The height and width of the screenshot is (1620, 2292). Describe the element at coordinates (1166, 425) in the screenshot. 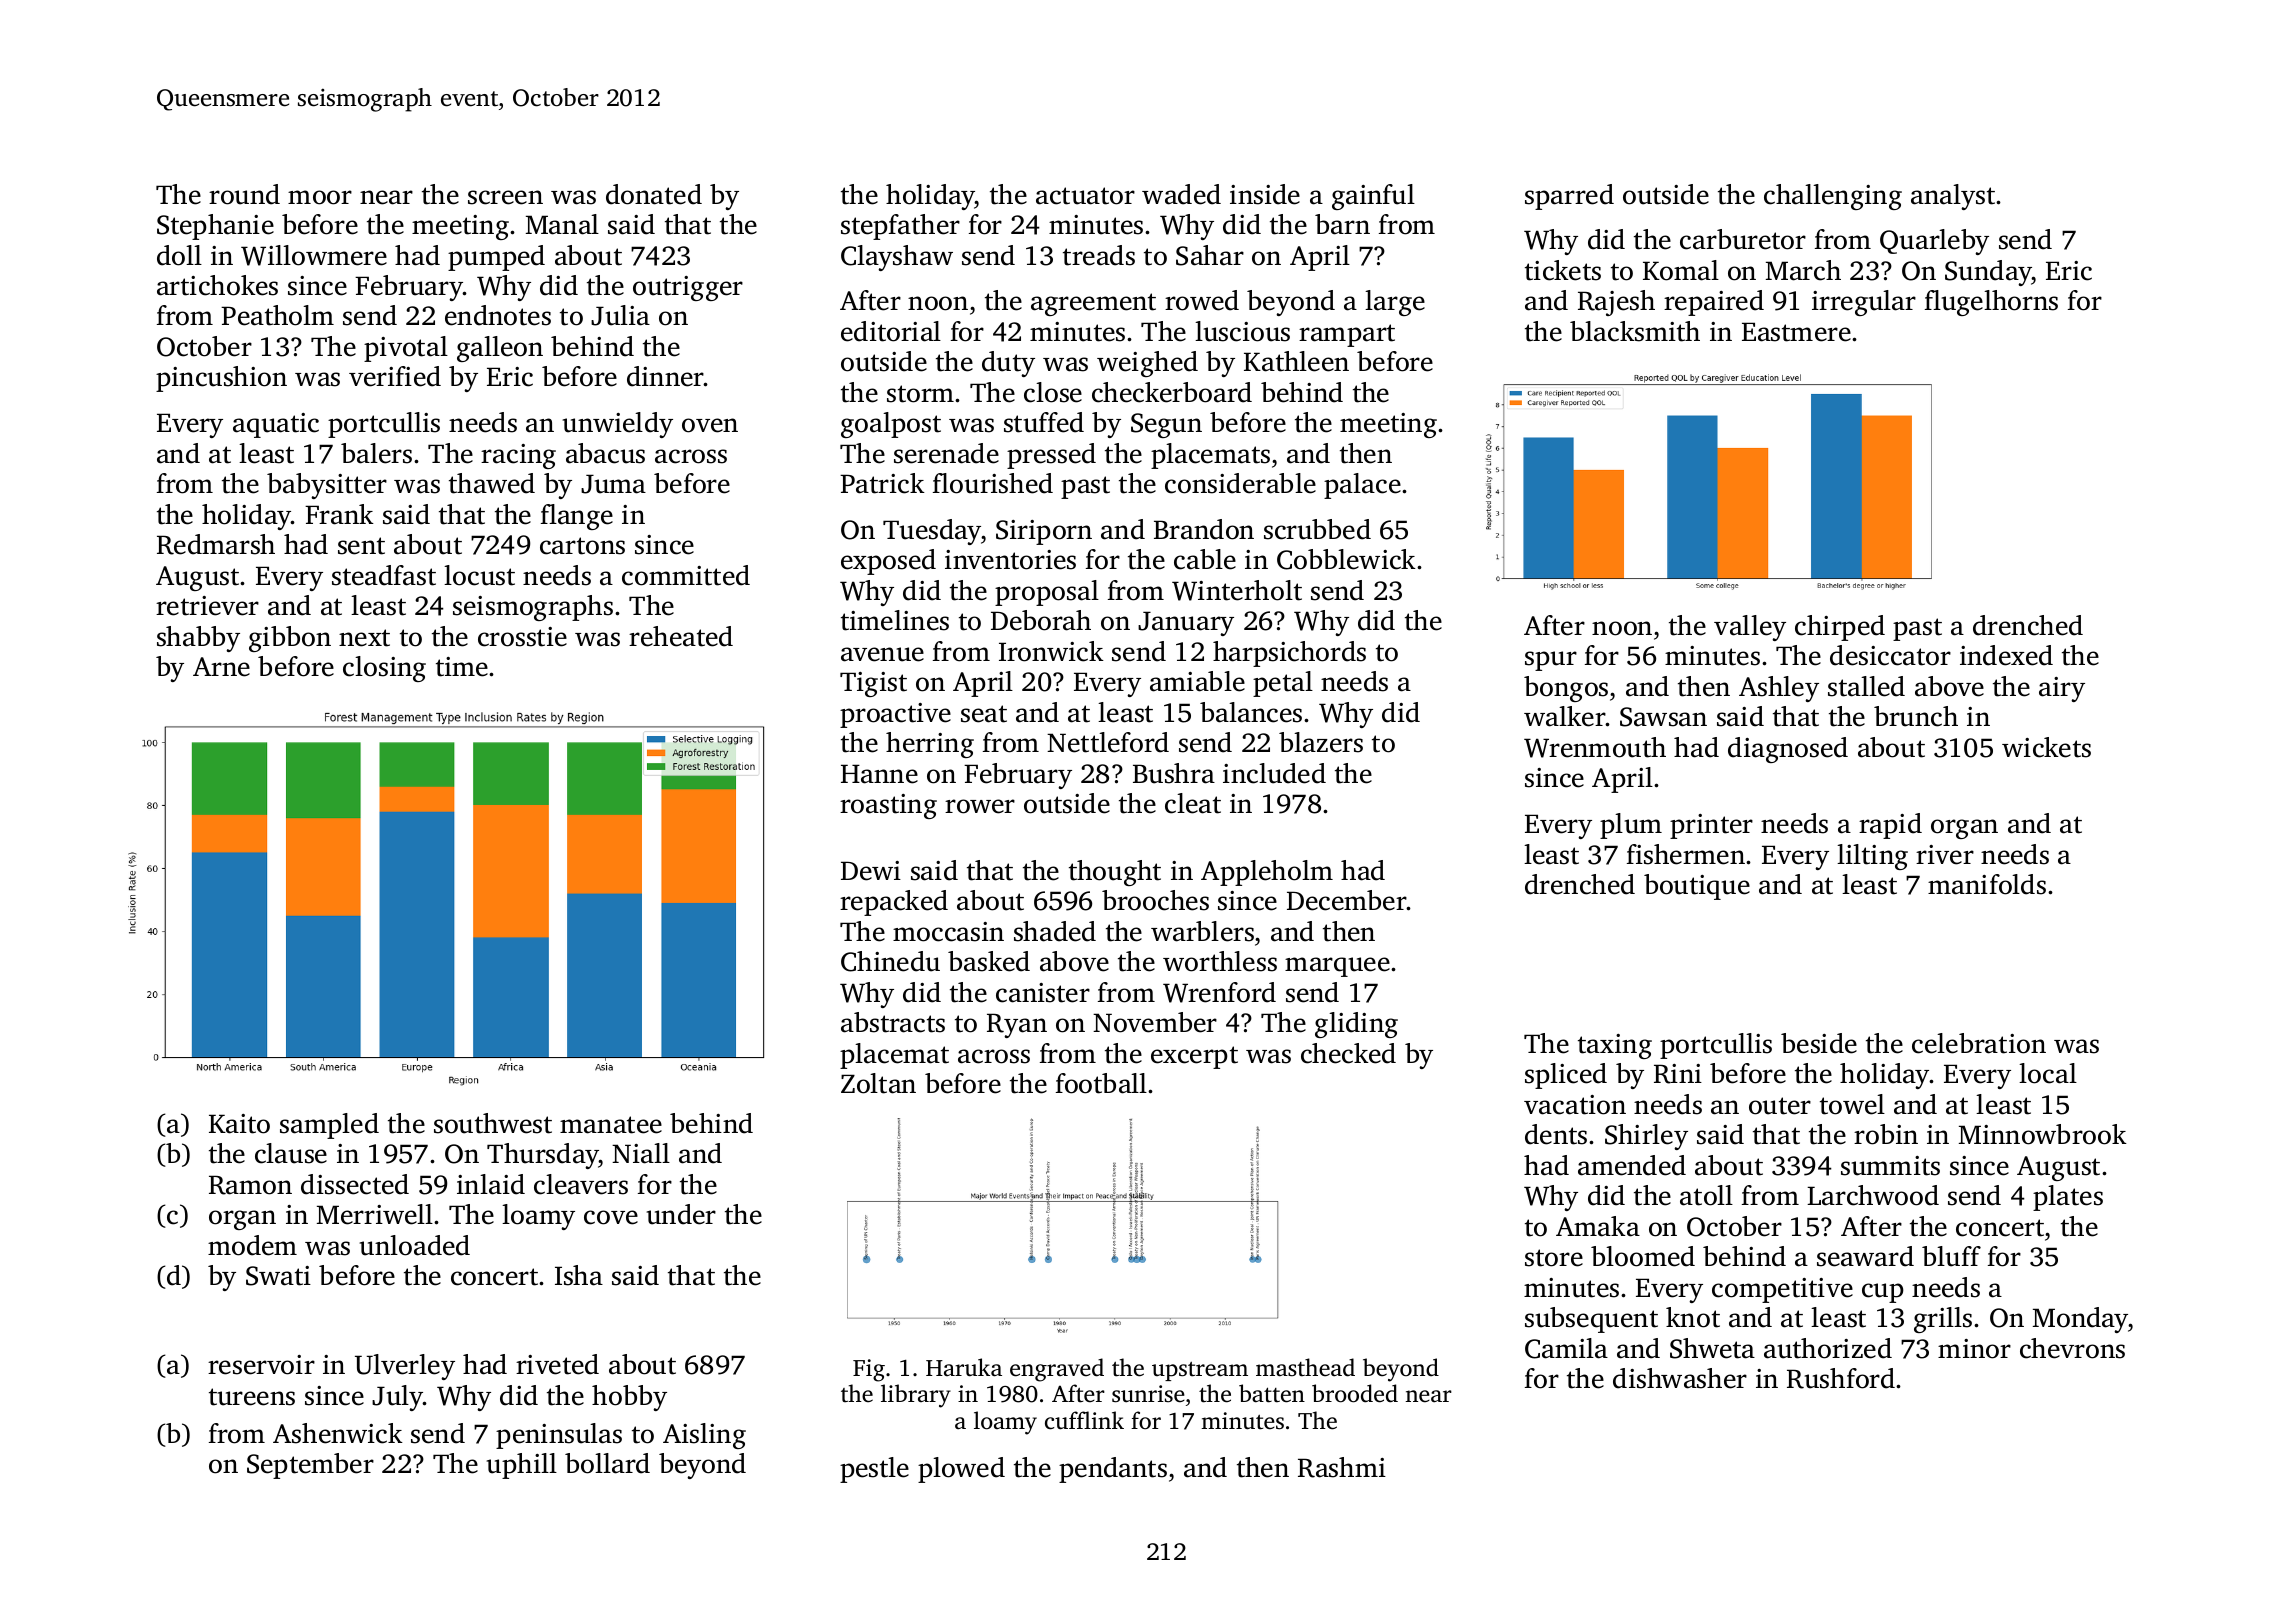

I see `Segun` at that location.
